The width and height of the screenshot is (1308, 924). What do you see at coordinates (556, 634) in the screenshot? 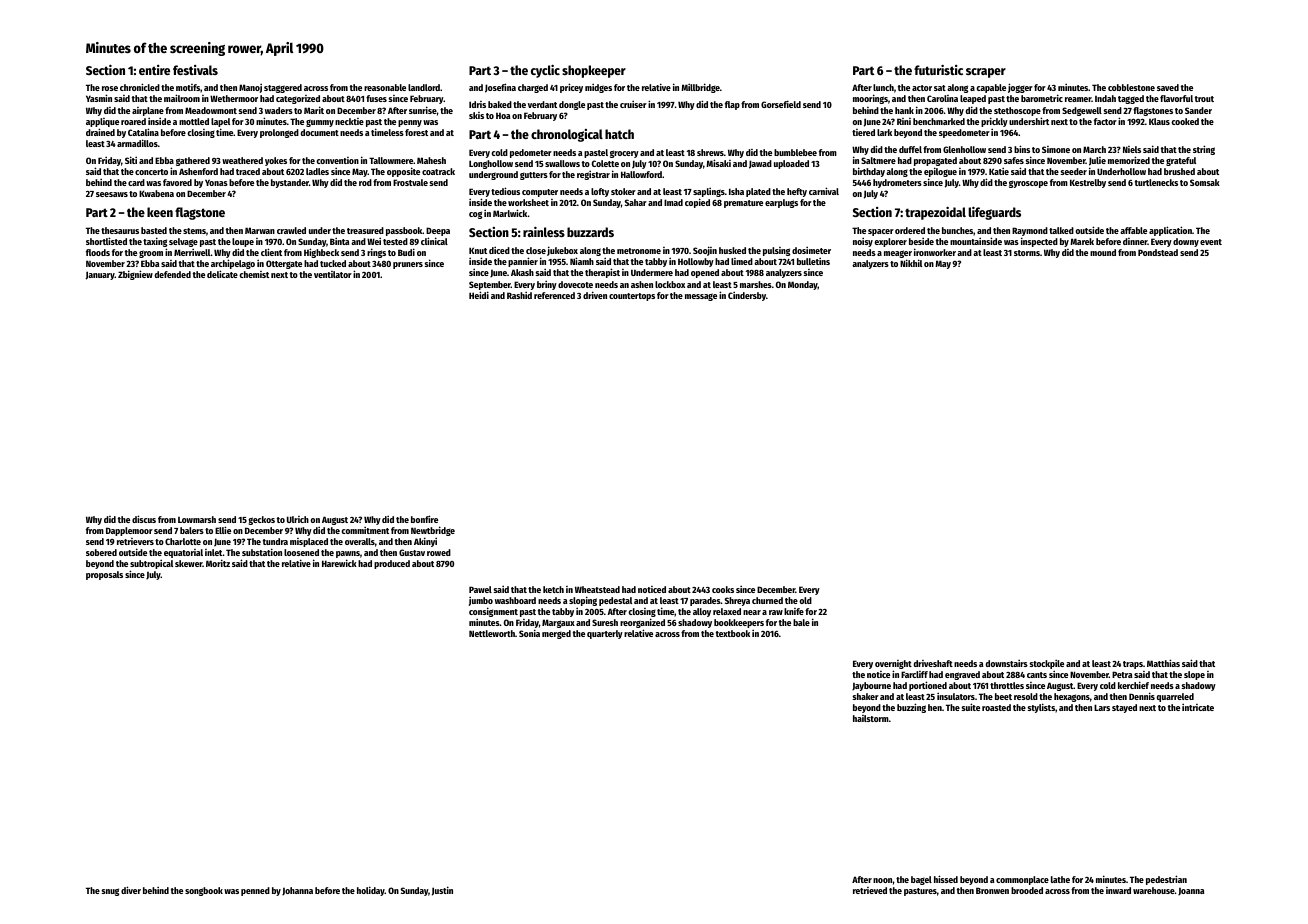
I see `merged` at bounding box center [556, 634].
